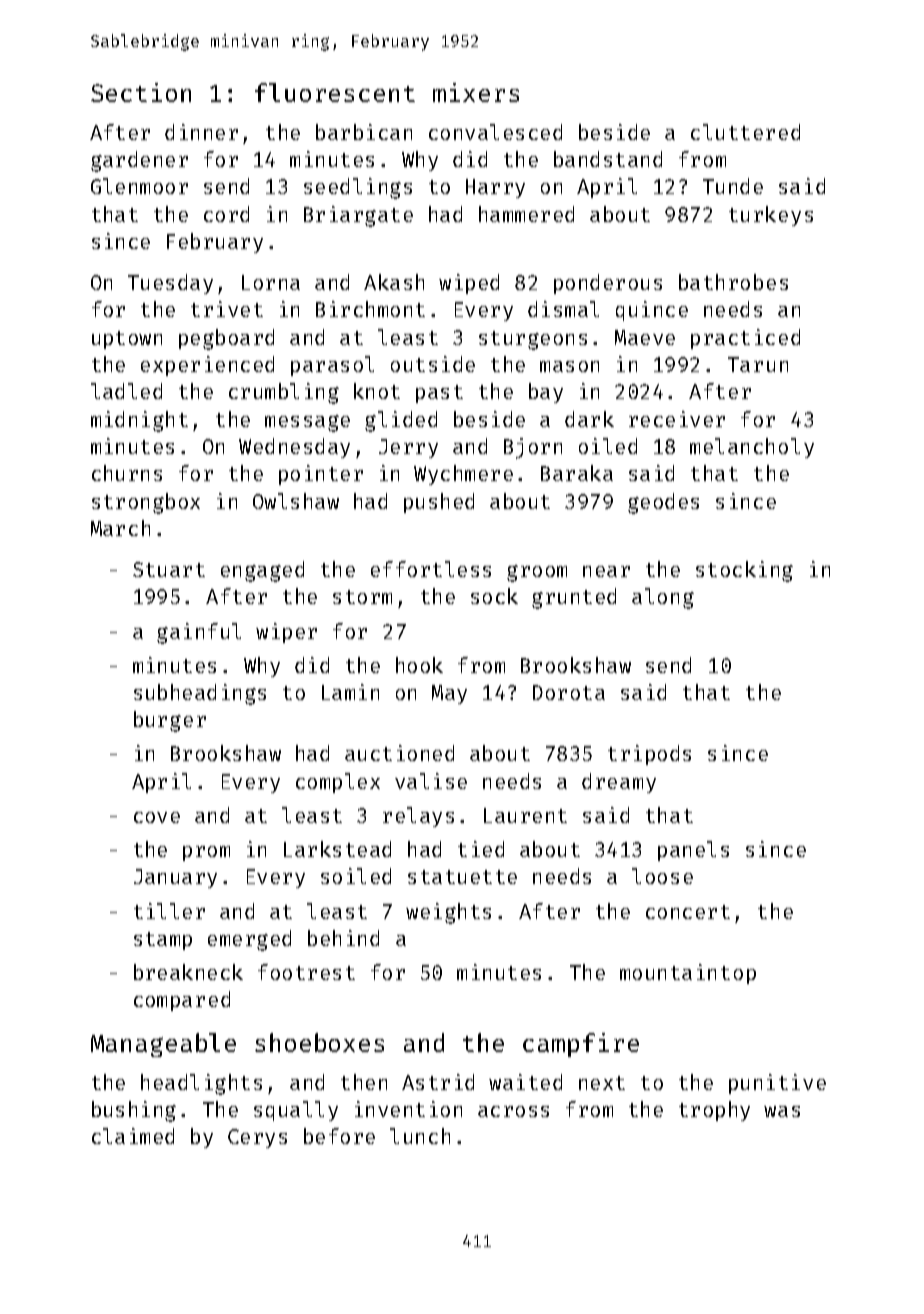 The height and width of the screenshot is (1314, 924). Describe the element at coordinates (745, 132) in the screenshot. I see `cluttered` at that location.
